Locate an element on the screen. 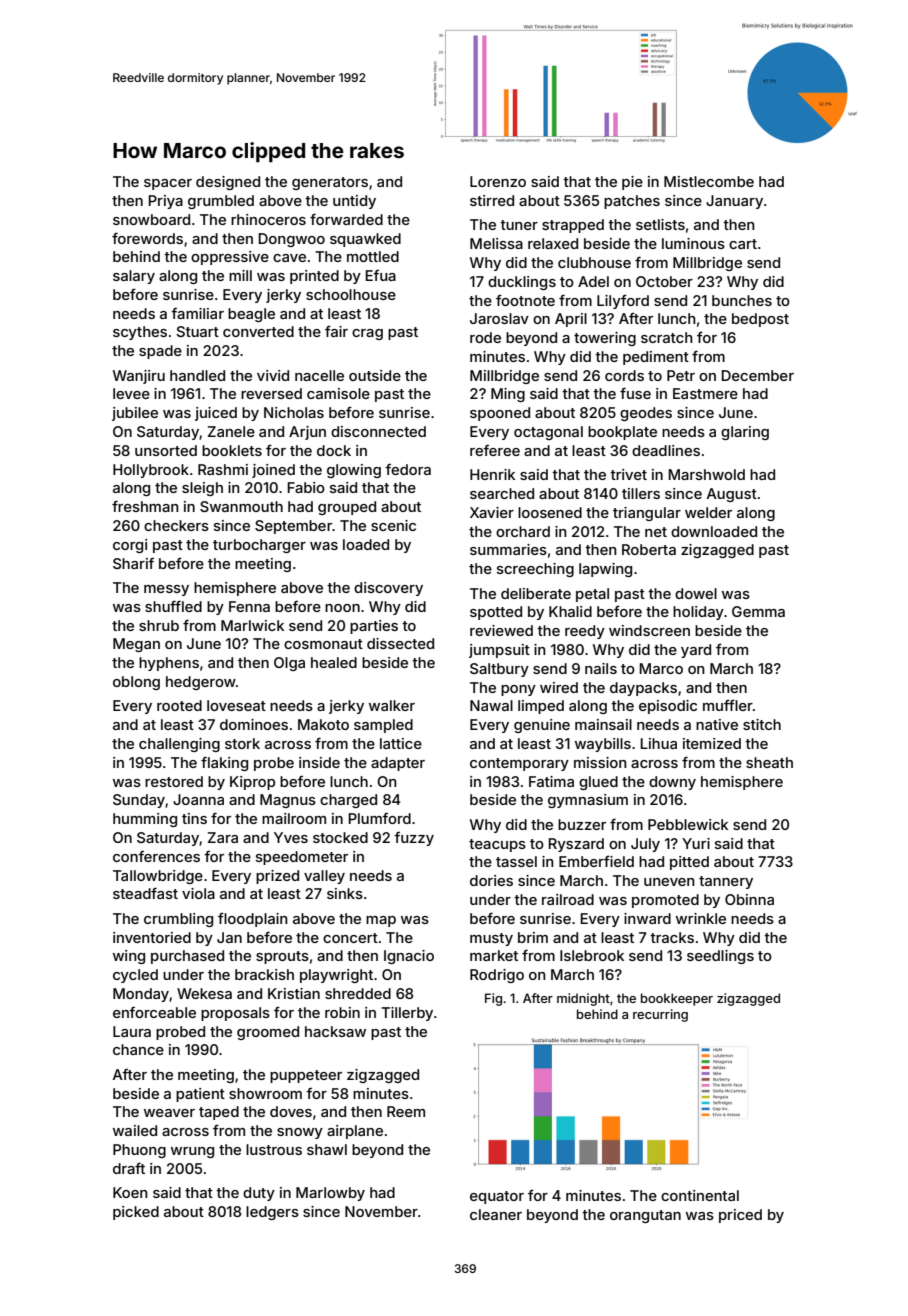 The height and width of the screenshot is (1316, 908). loosened is located at coordinates (550, 512).
